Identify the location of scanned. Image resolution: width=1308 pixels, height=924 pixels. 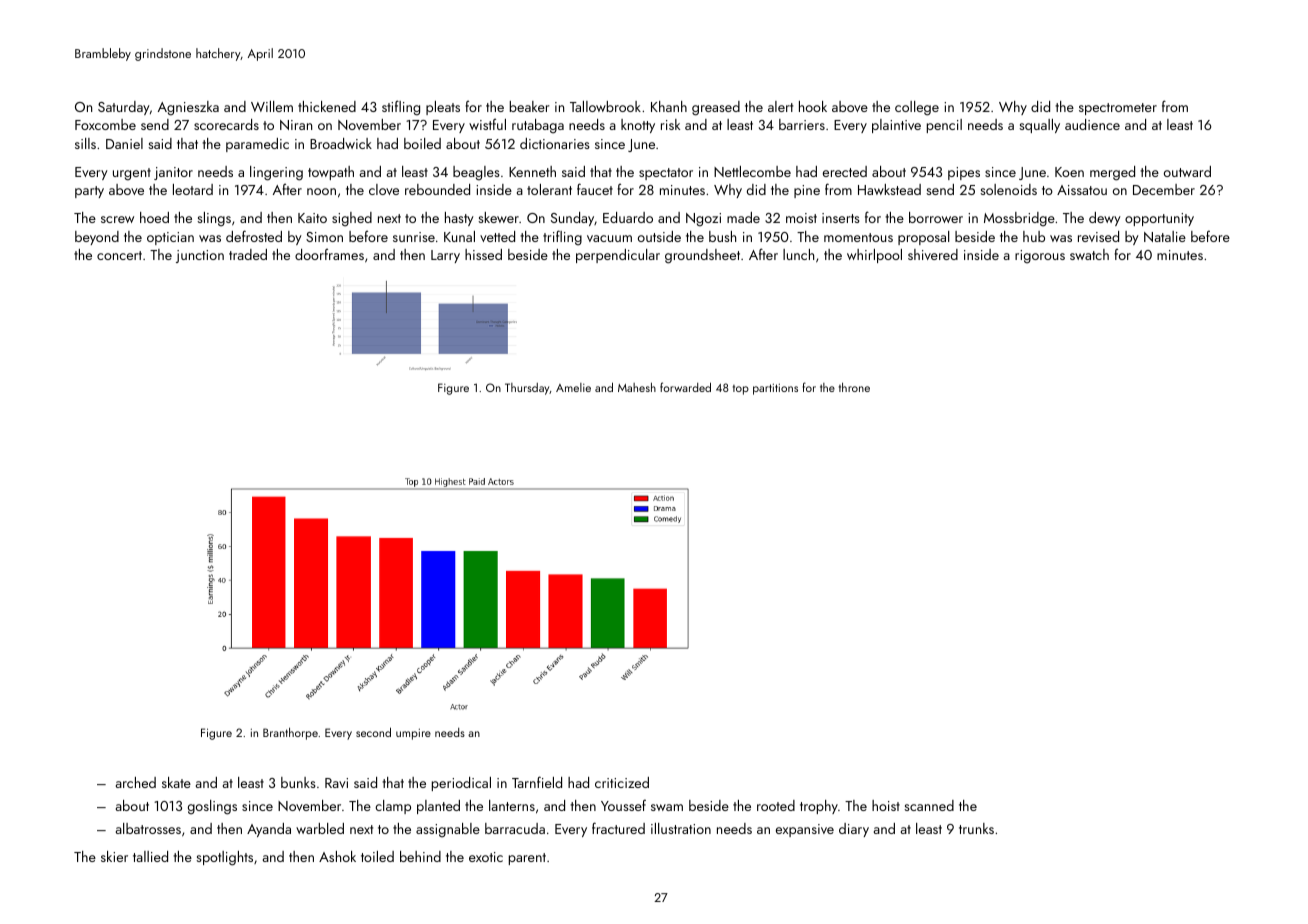
(929, 805).
